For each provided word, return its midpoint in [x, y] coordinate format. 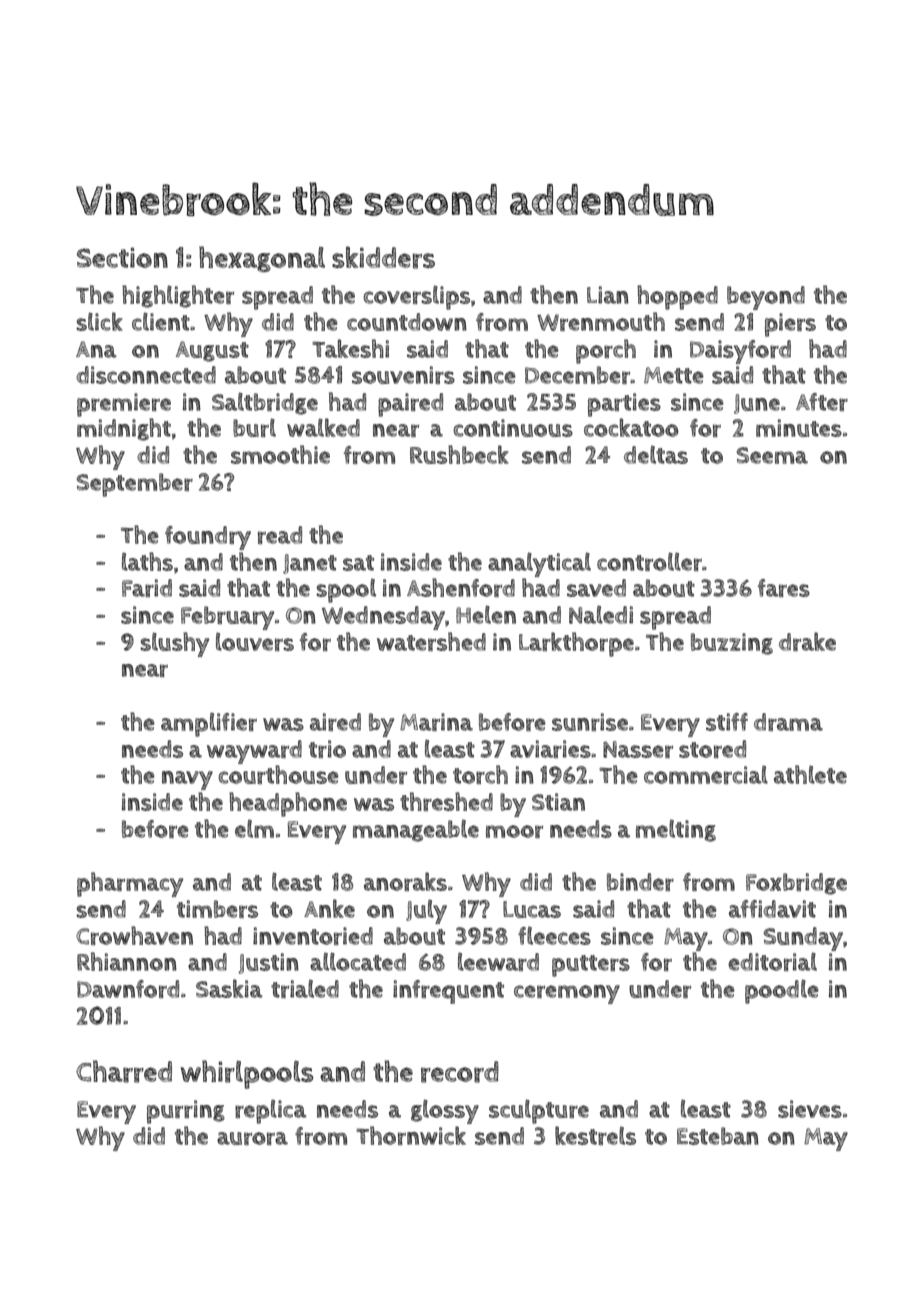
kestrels [595, 1135]
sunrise [590, 722]
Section [122, 257]
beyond [766, 298]
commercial [706, 774]
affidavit [772, 909]
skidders [383, 257]
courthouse [279, 774]
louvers [255, 641]
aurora [252, 1138]
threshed [446, 801]
